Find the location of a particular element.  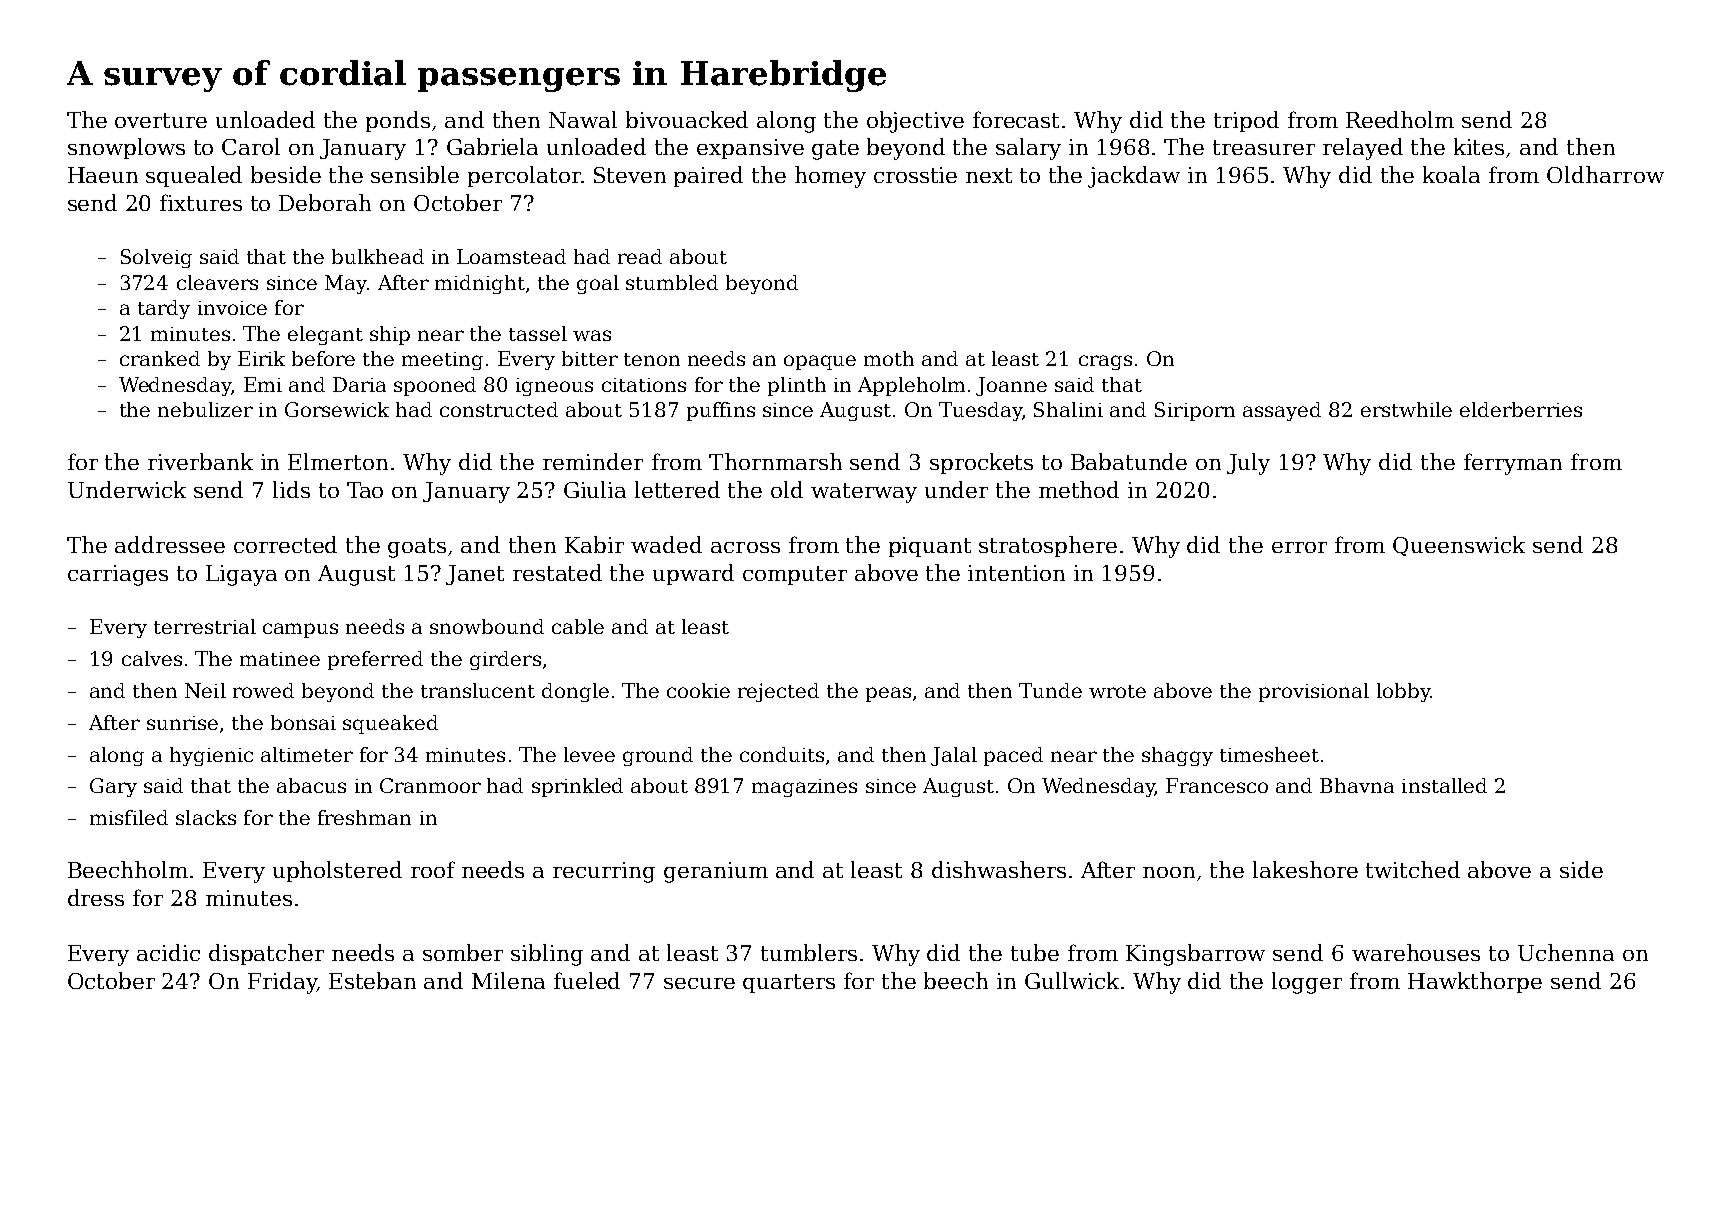

Reedholm is located at coordinates (1400, 119).
